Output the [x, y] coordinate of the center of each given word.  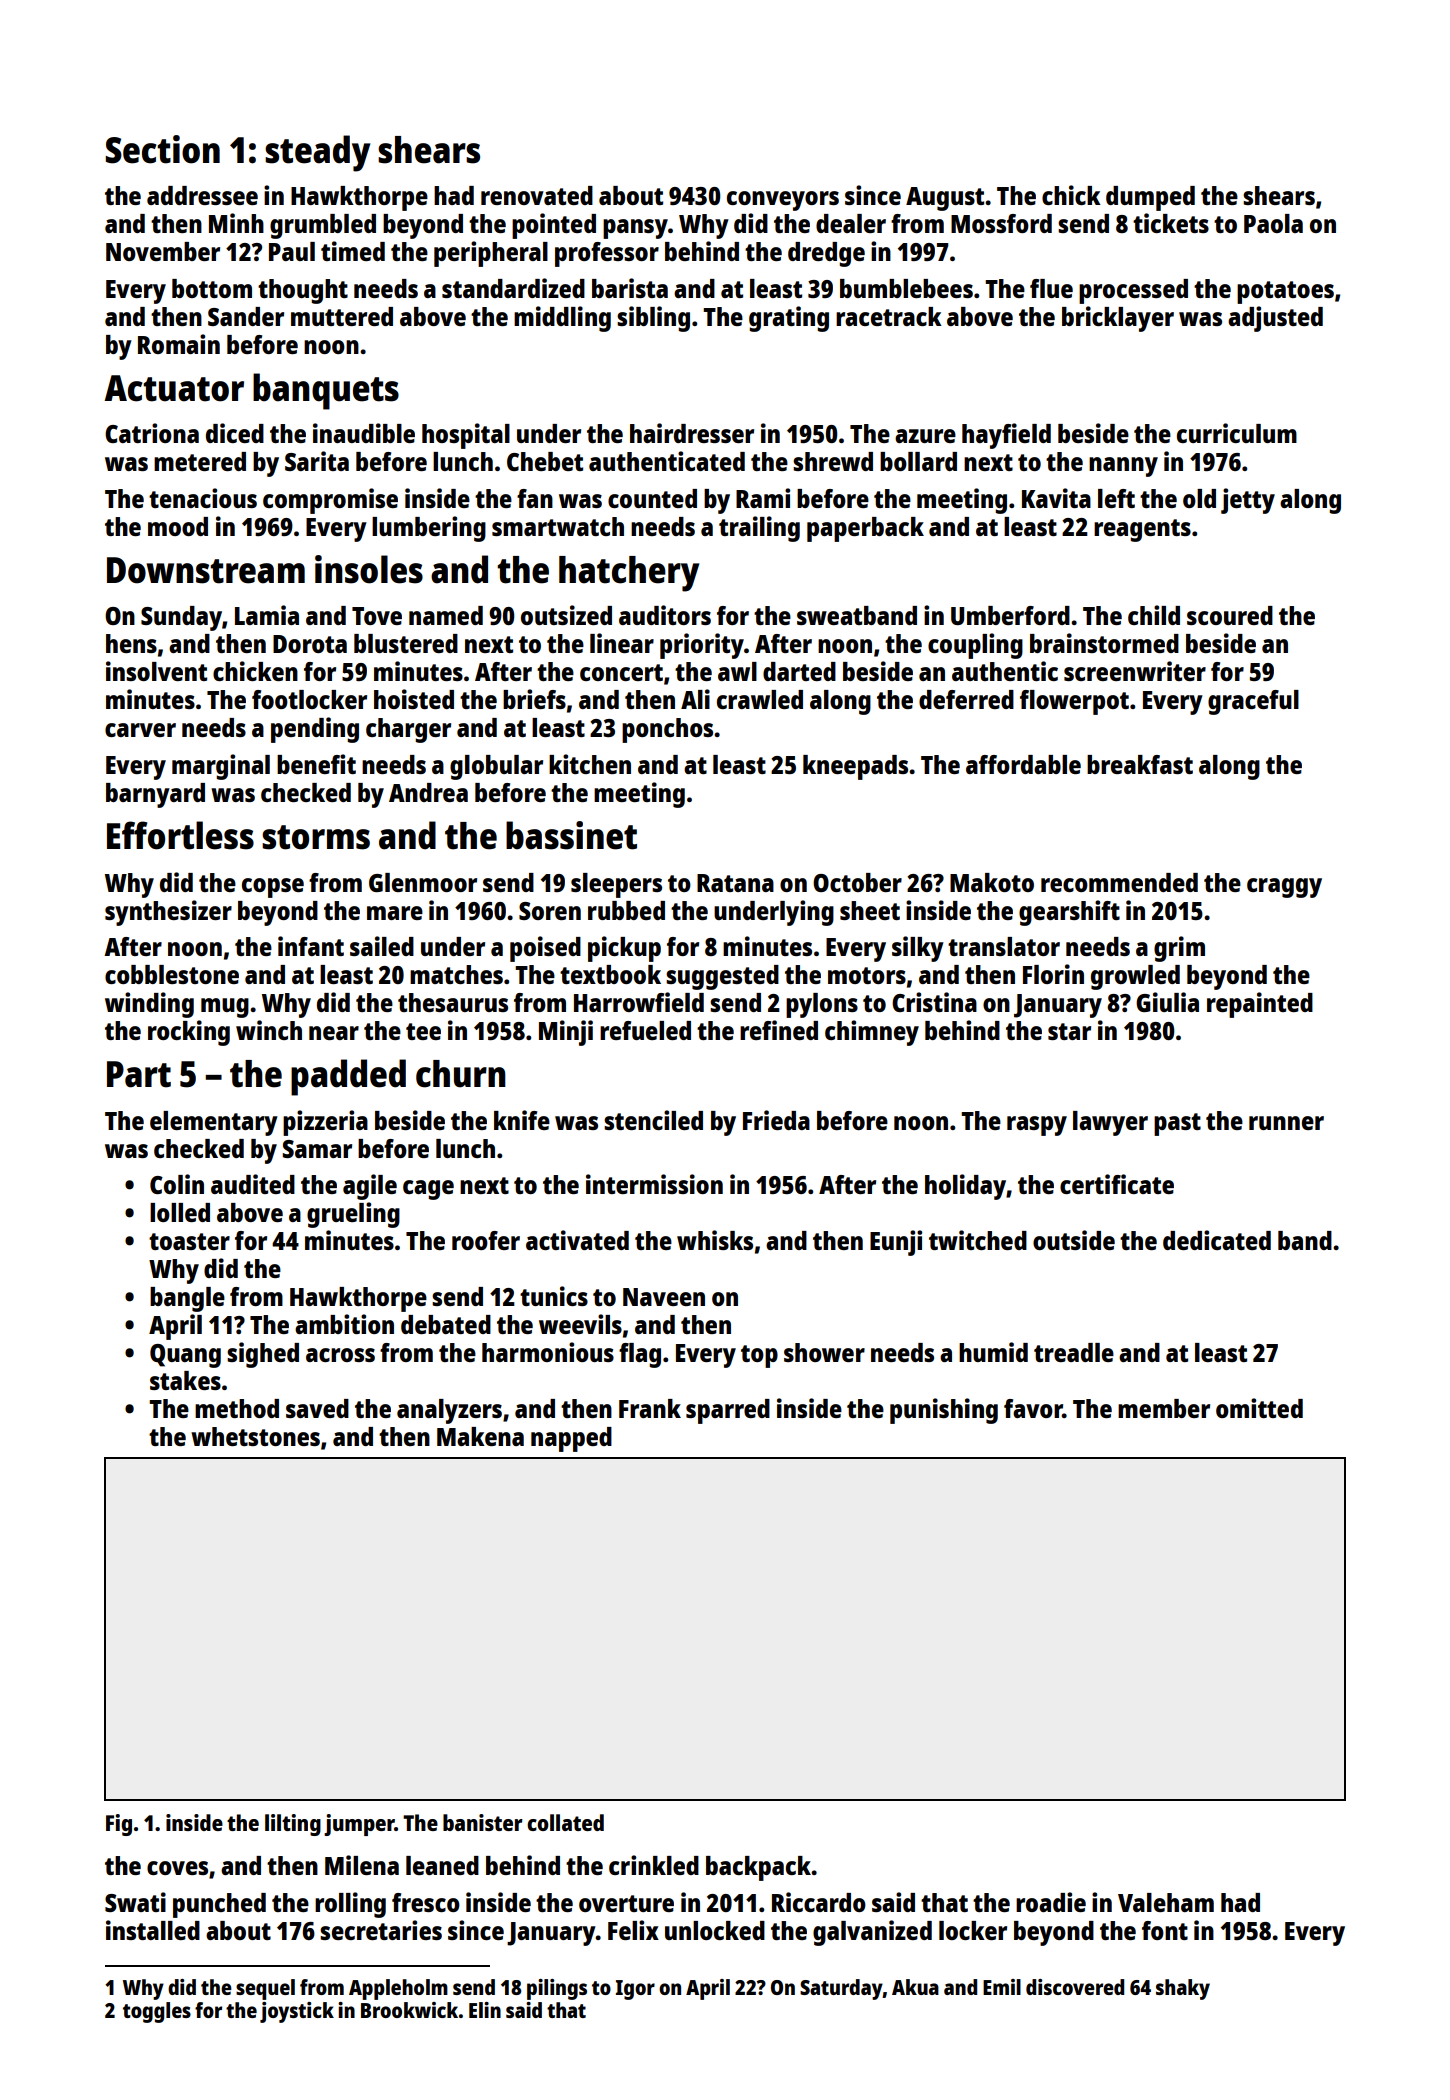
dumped [1150, 198]
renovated [537, 195]
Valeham [1166, 1902]
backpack [758, 1868]
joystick [297, 2012]
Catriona [152, 433]
